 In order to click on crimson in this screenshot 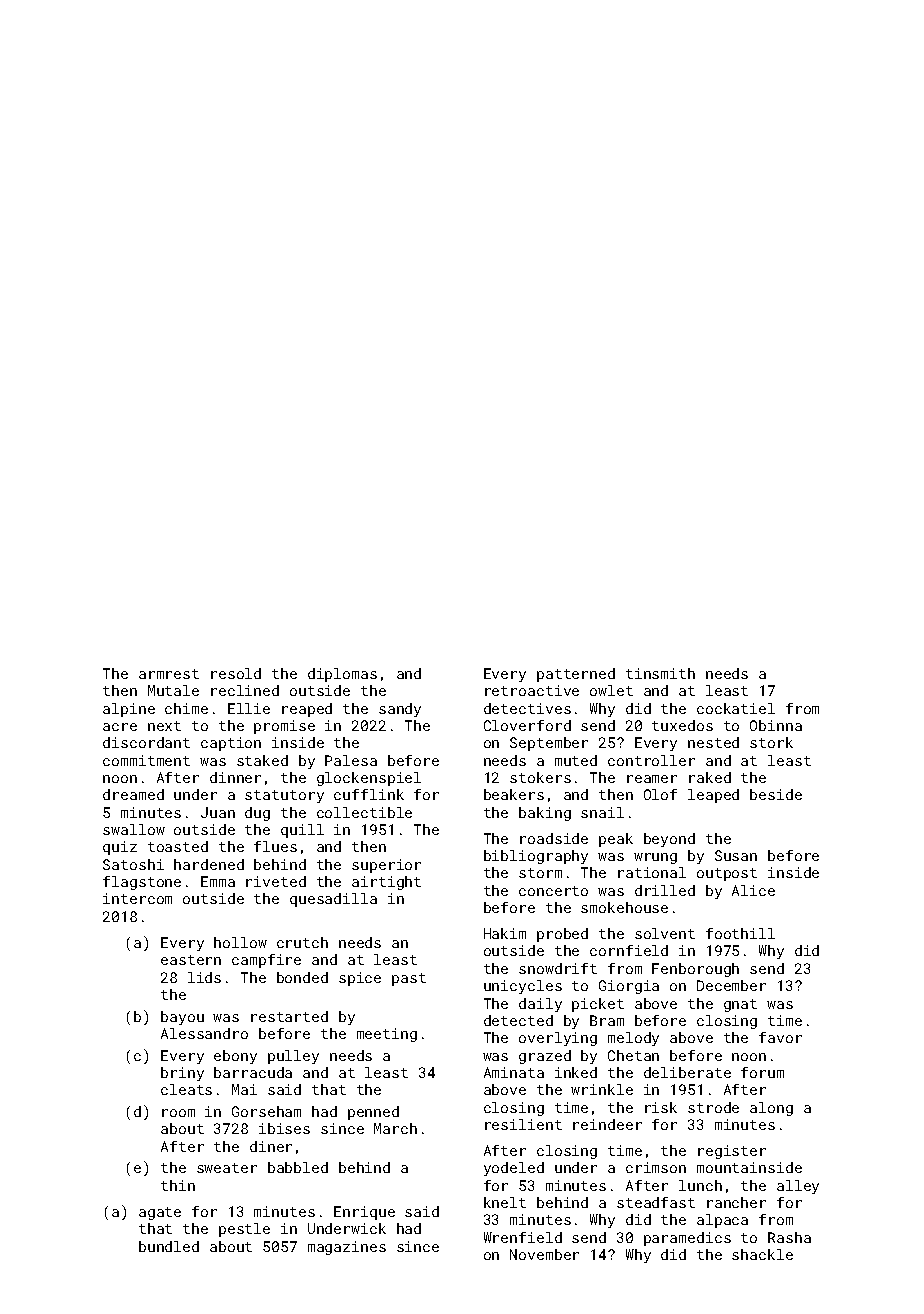, I will do `click(656, 1167)`.
